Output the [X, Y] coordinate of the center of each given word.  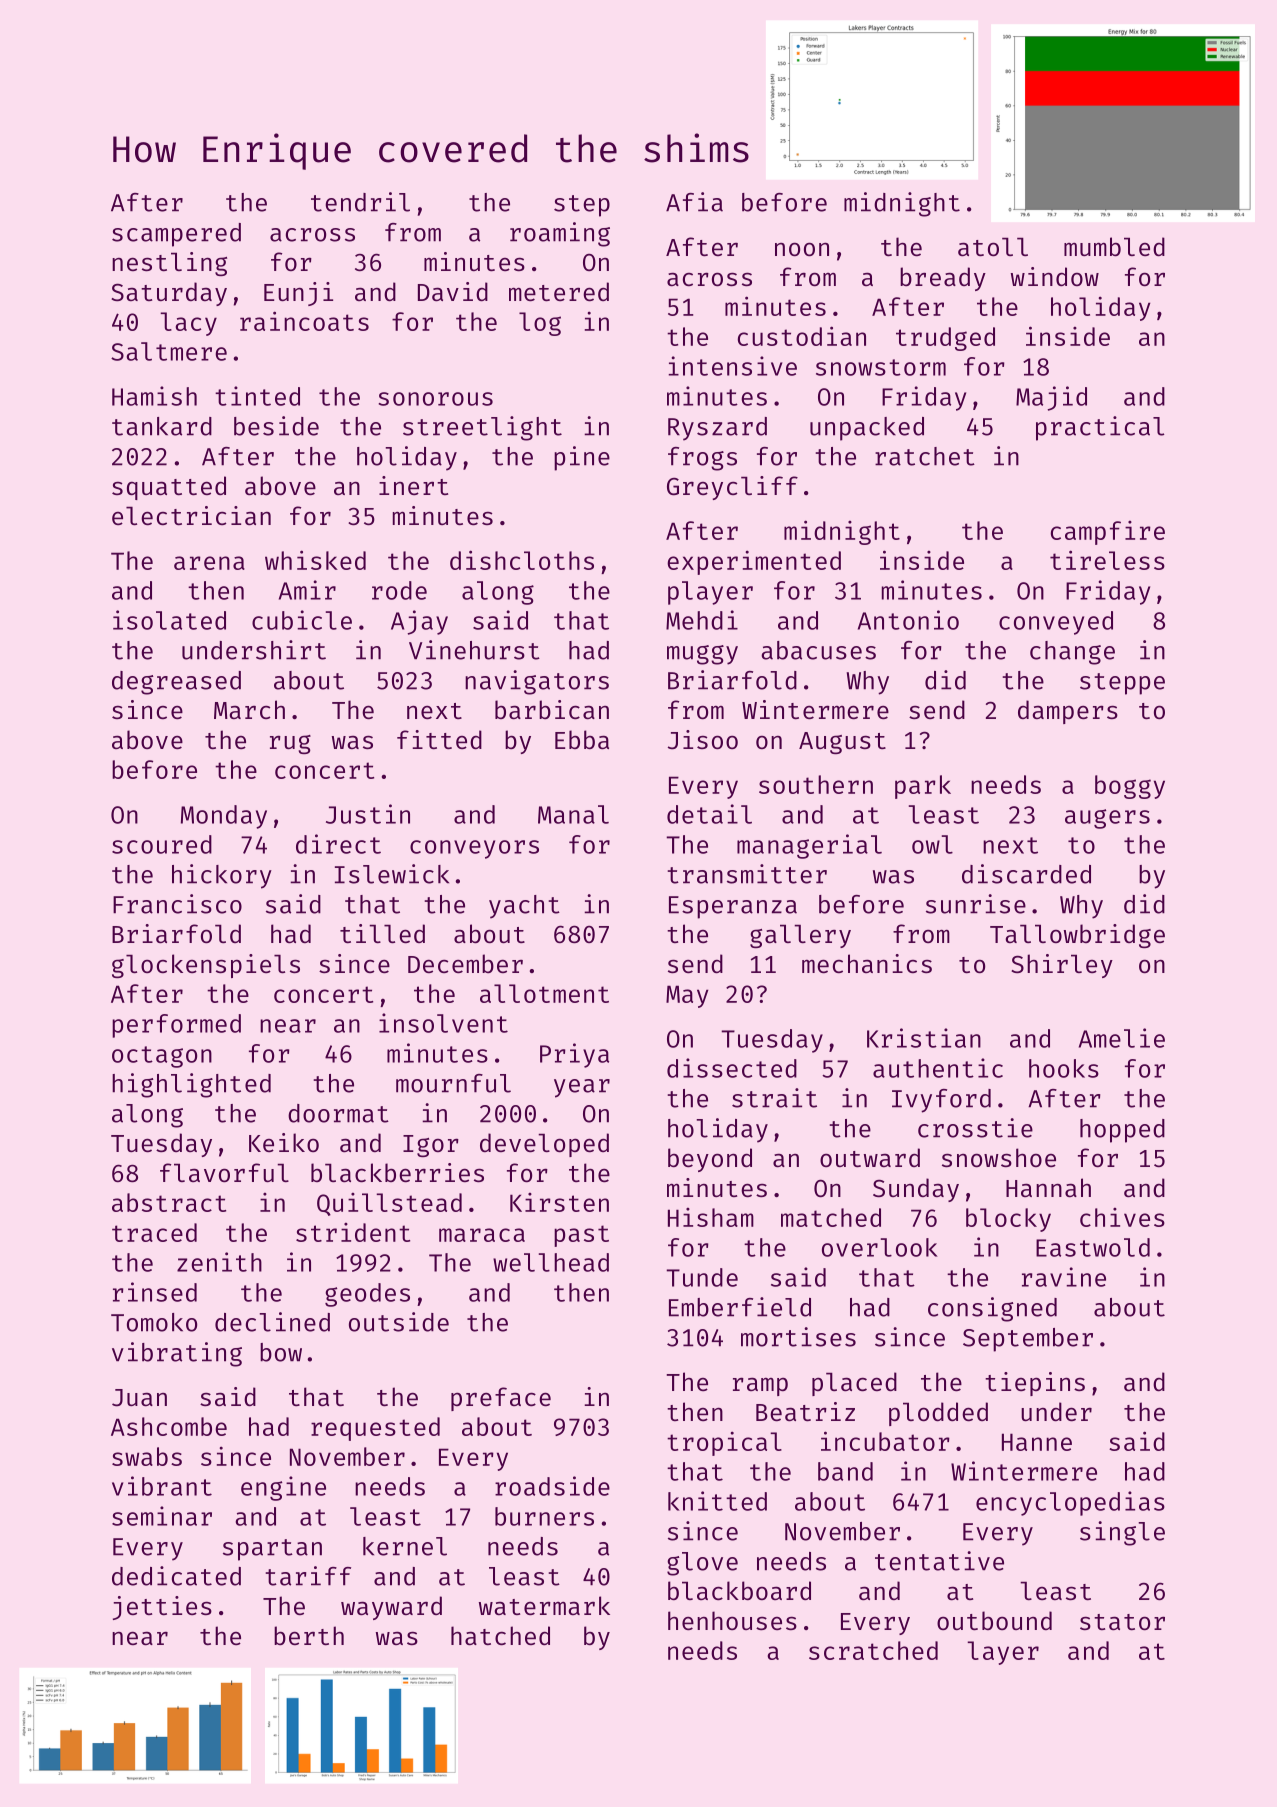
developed [544, 1145]
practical [1100, 428]
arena [209, 563]
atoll [993, 246]
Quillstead [389, 1204]
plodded [938, 1414]
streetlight [482, 428]
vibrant [162, 1486]
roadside [552, 1486]
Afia [694, 202]
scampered [176, 235]
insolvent [443, 1023]
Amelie [1122, 1038]
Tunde [702, 1277]
